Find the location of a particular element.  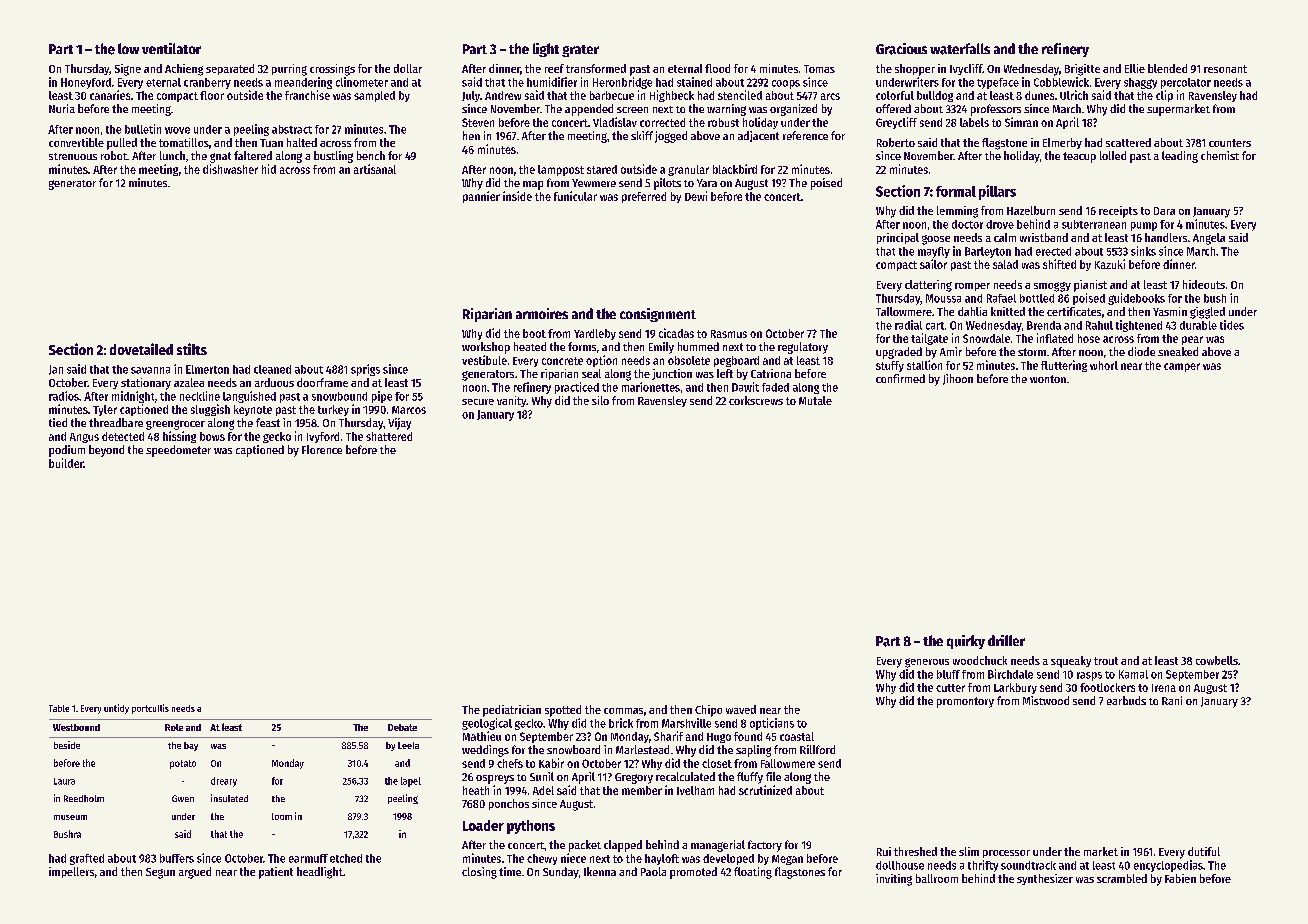

ventilator is located at coordinates (171, 48).
